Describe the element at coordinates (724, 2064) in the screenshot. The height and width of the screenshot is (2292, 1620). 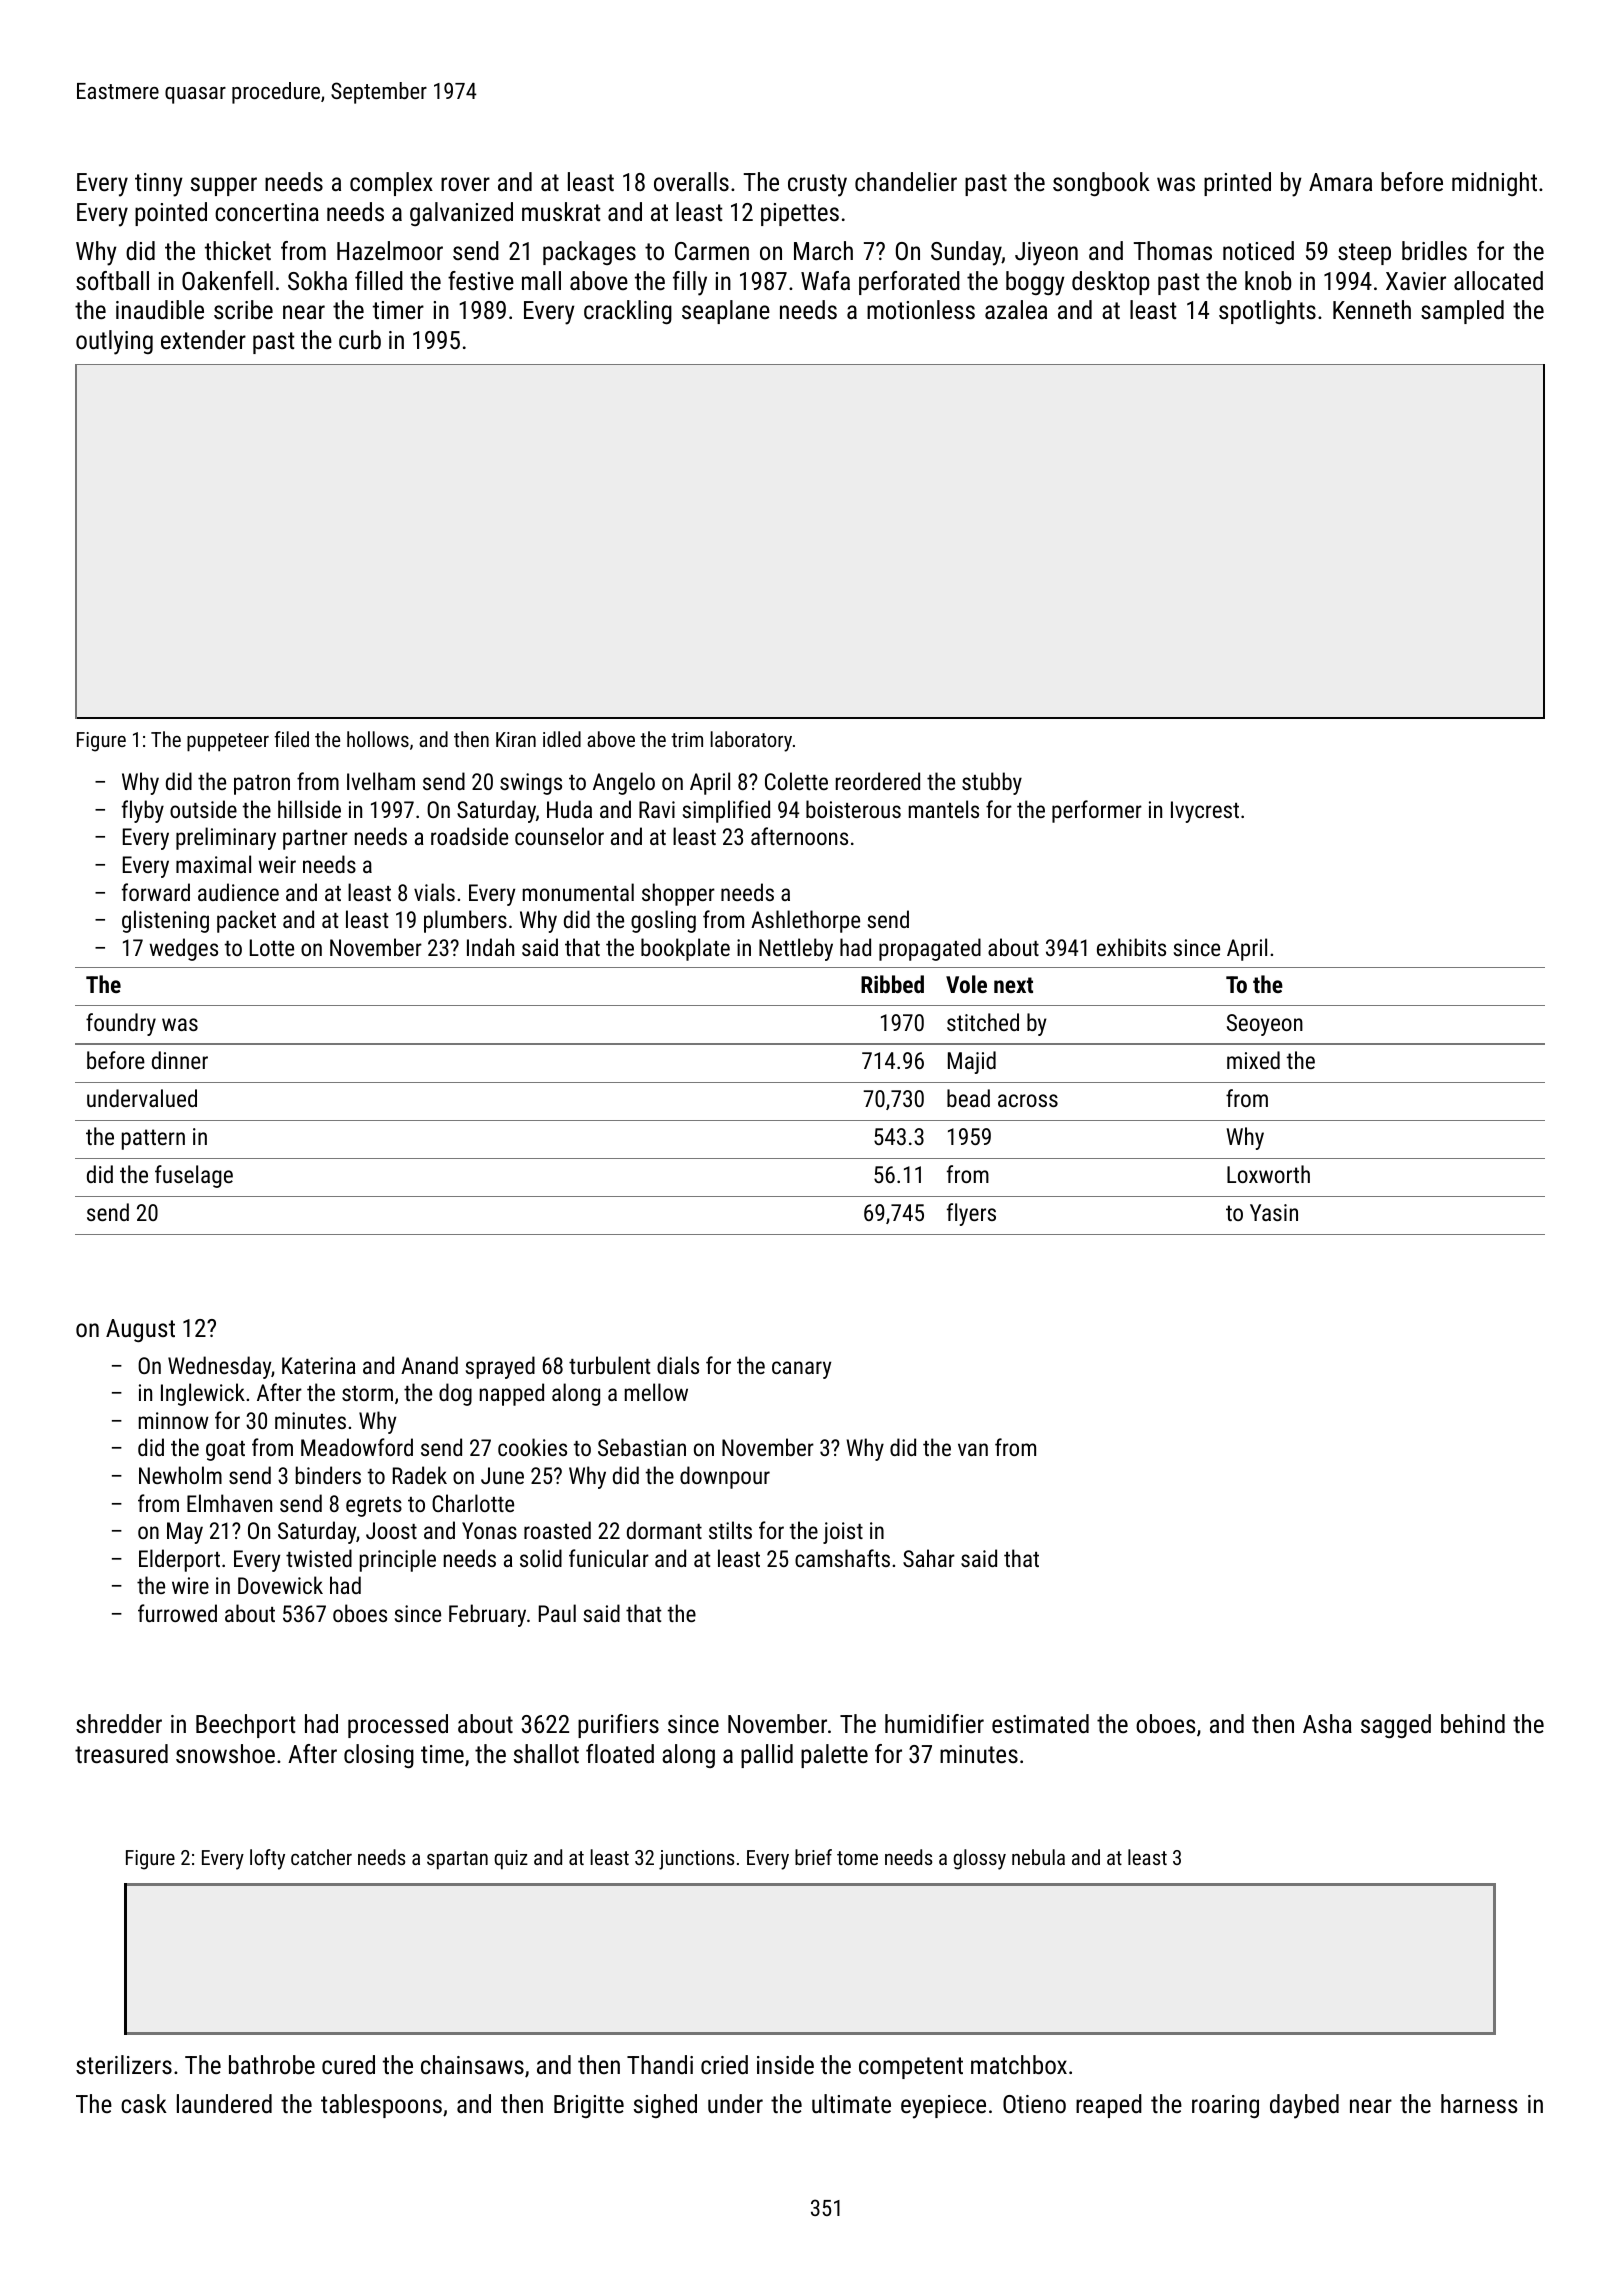
I see `cried` at that location.
